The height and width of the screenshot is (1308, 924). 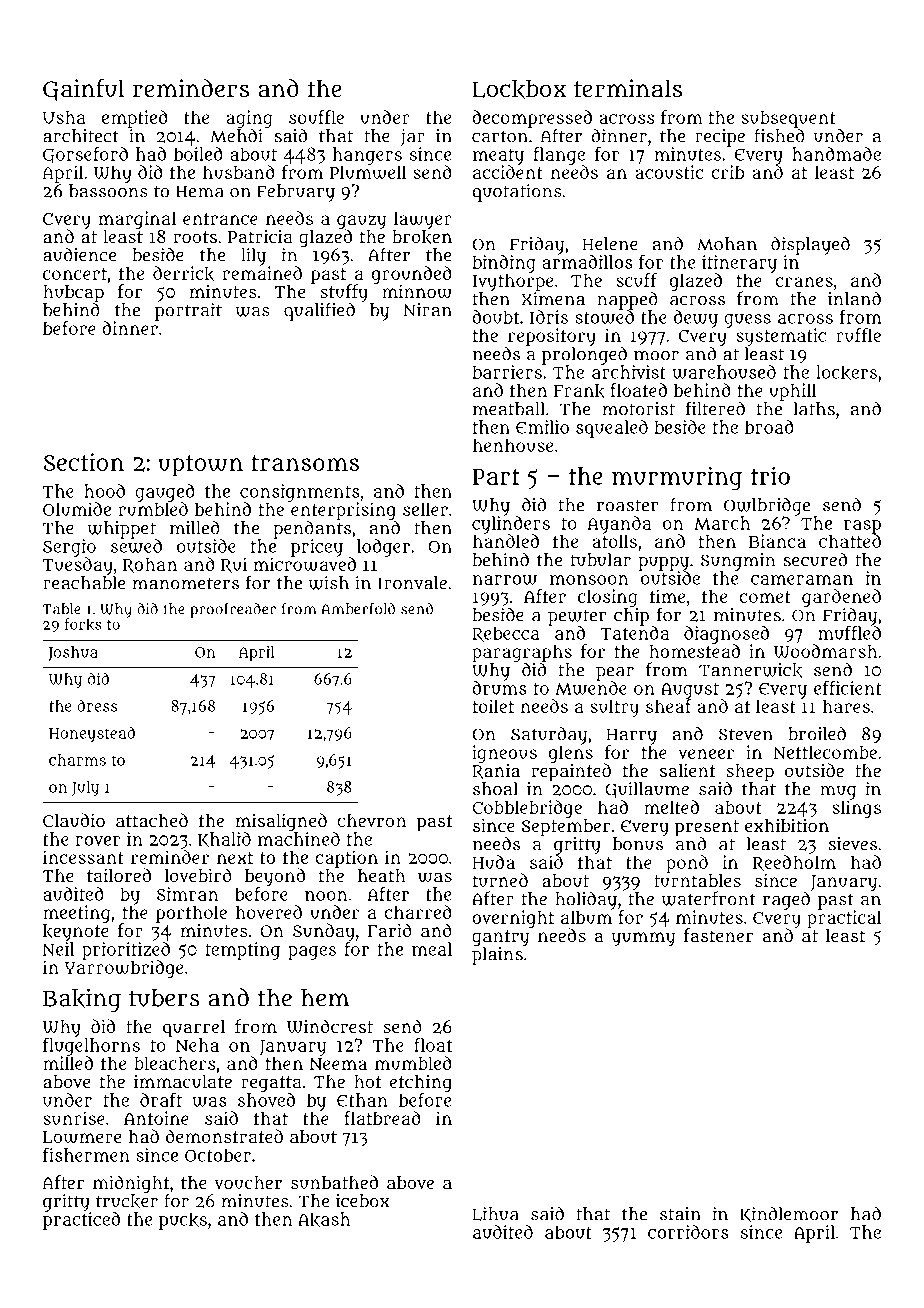 I want to click on emptied, so click(x=135, y=119).
